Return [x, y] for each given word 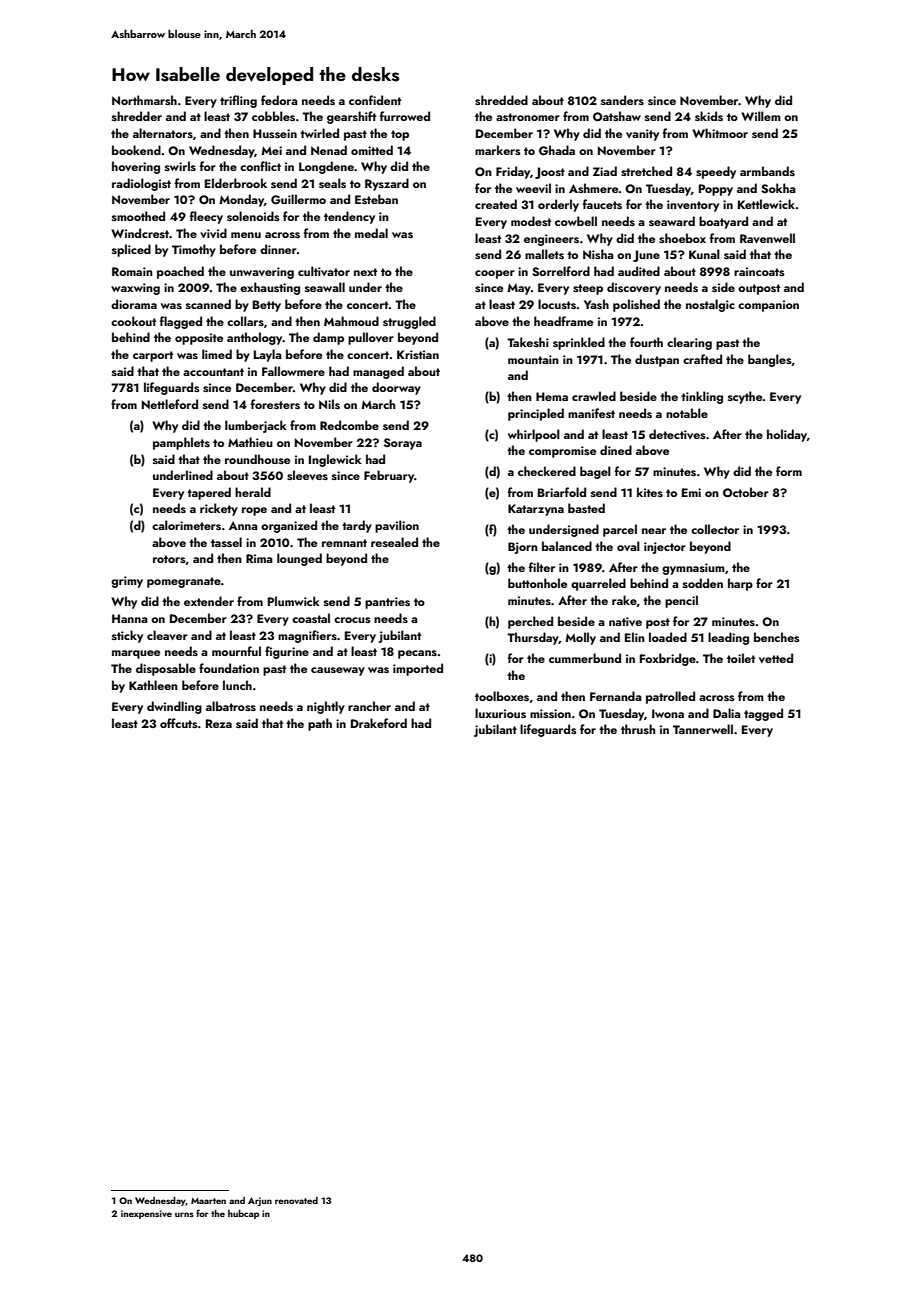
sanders [622, 100]
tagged [763, 714]
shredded [501, 100]
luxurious [500, 713]
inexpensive [146, 1214]
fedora [279, 100]
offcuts [179, 723]
